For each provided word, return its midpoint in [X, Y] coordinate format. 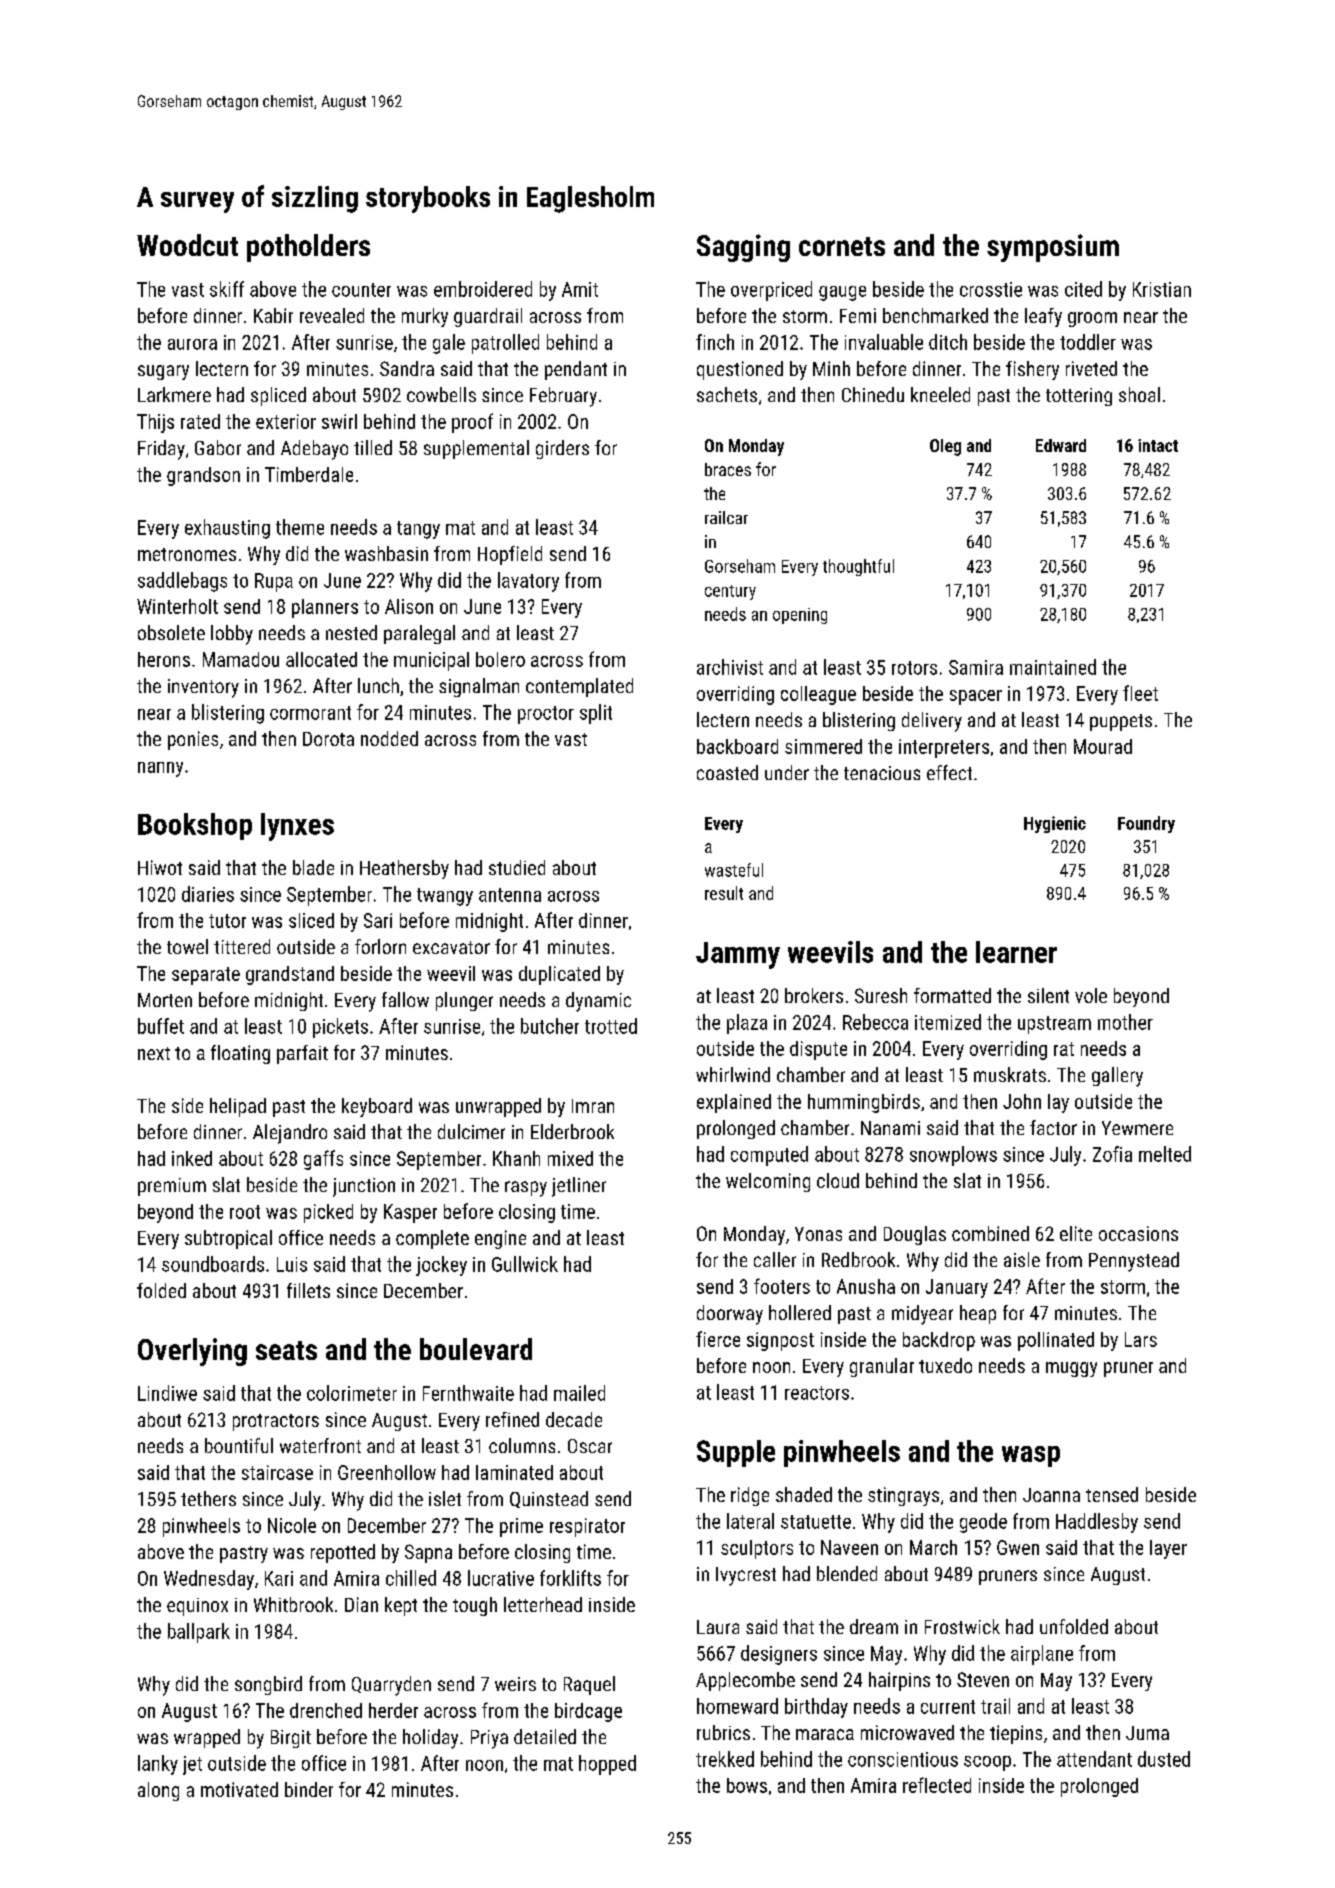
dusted [1164, 1759]
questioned [740, 370]
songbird [268, 1685]
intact [1158, 445]
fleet [1140, 693]
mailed [579, 1393]
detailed [545, 1736]
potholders [308, 248]
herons [164, 659]
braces [728, 469]
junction [364, 1187]
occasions [1138, 1233]
